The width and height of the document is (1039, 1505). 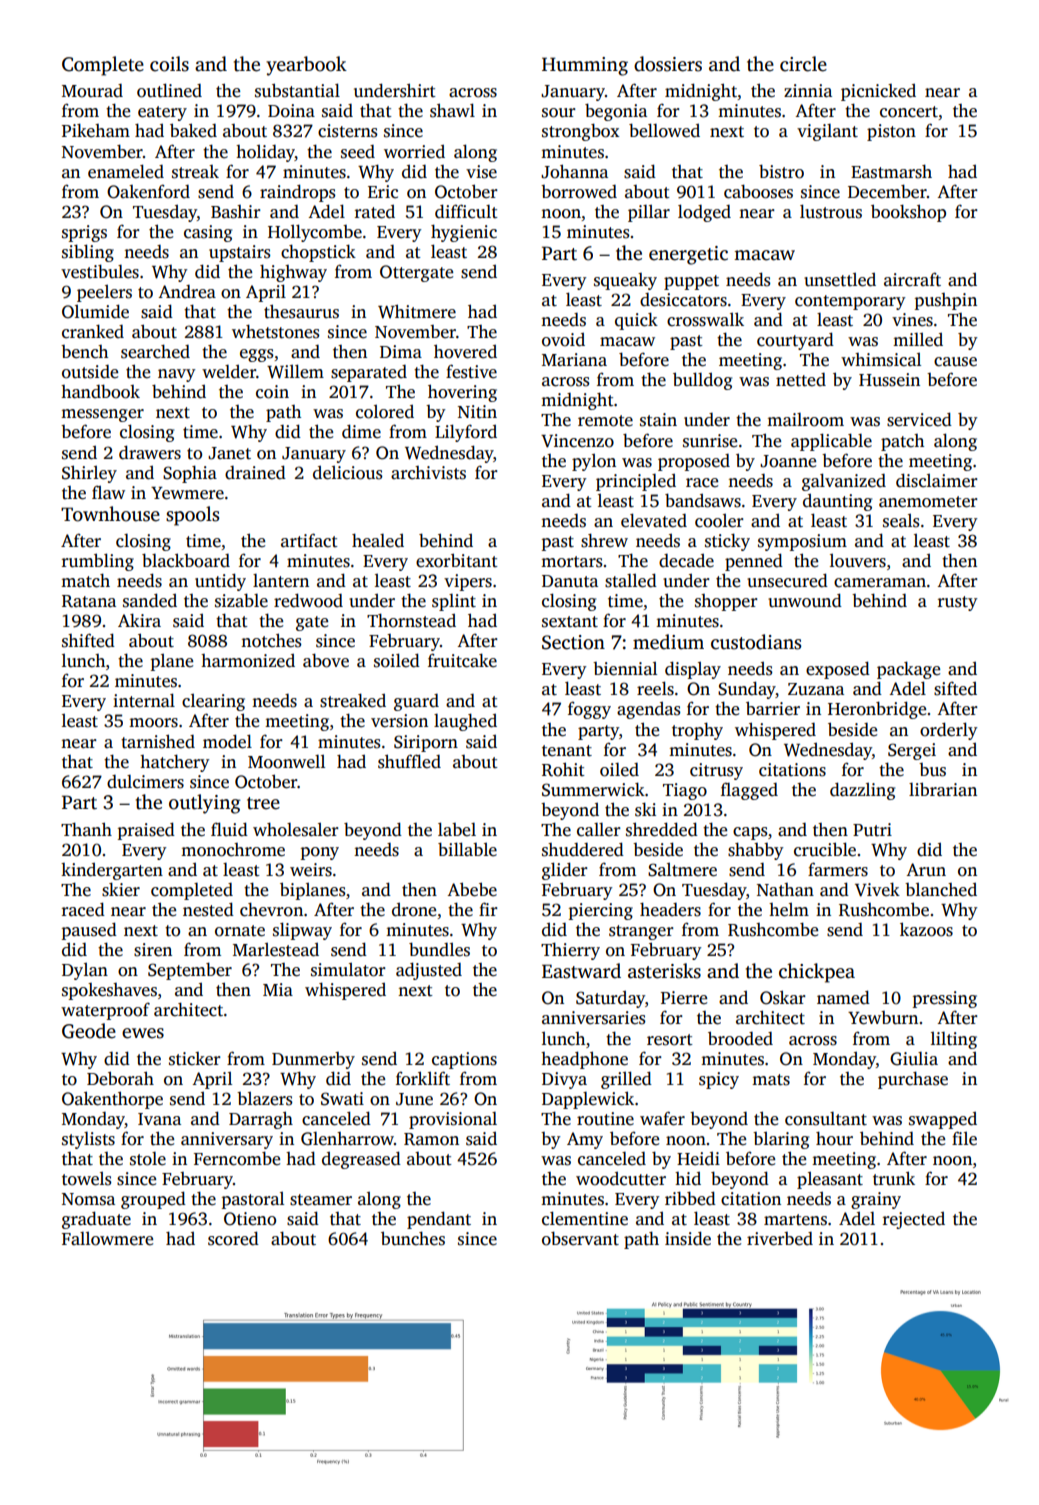 What do you see at coordinates (559, 113) in the document?
I see `sour` at bounding box center [559, 113].
